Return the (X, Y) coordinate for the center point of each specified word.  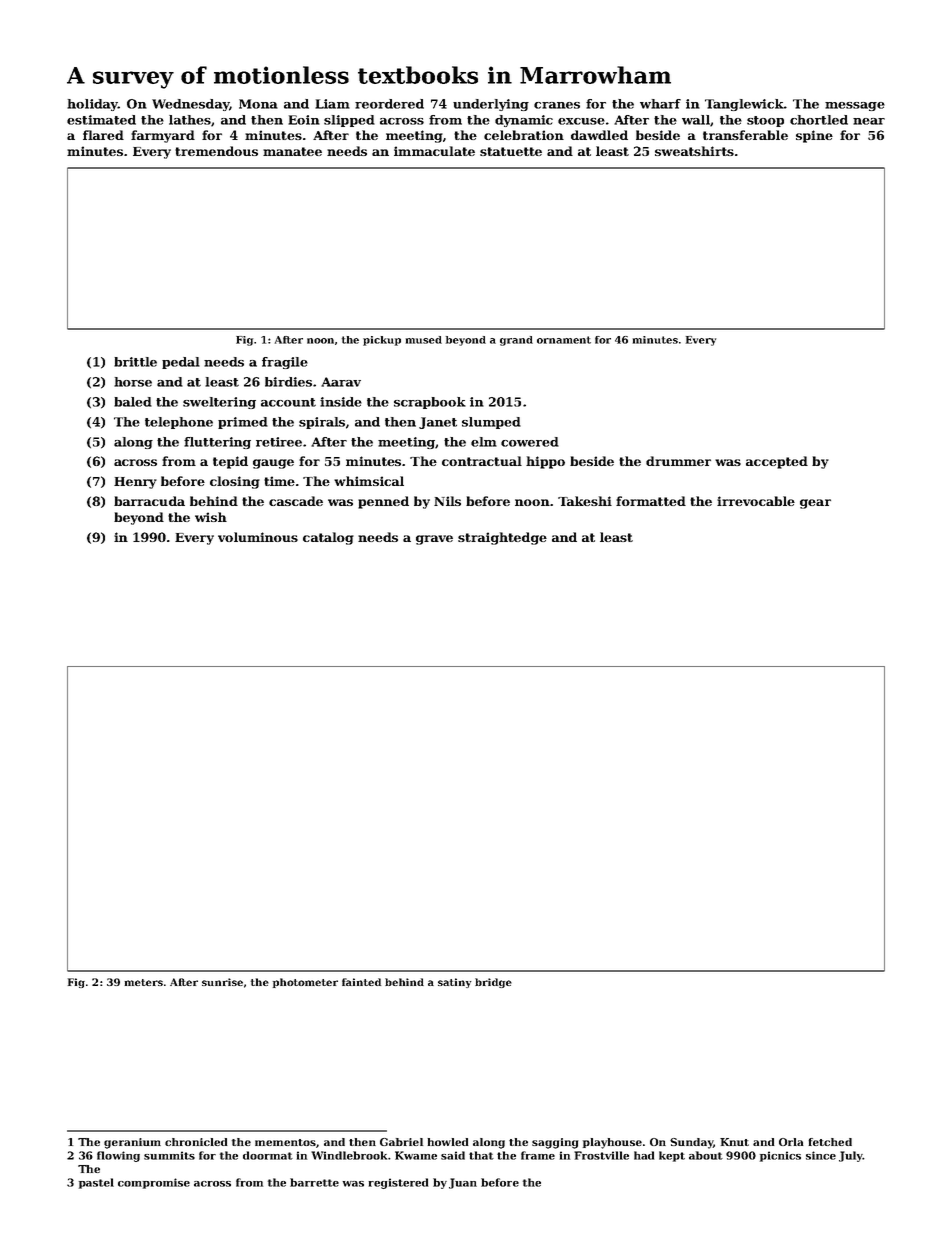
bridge (493, 983)
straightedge (502, 538)
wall (696, 120)
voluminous (258, 537)
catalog (328, 538)
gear (815, 504)
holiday (92, 105)
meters (143, 982)
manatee (292, 151)
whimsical (369, 481)
